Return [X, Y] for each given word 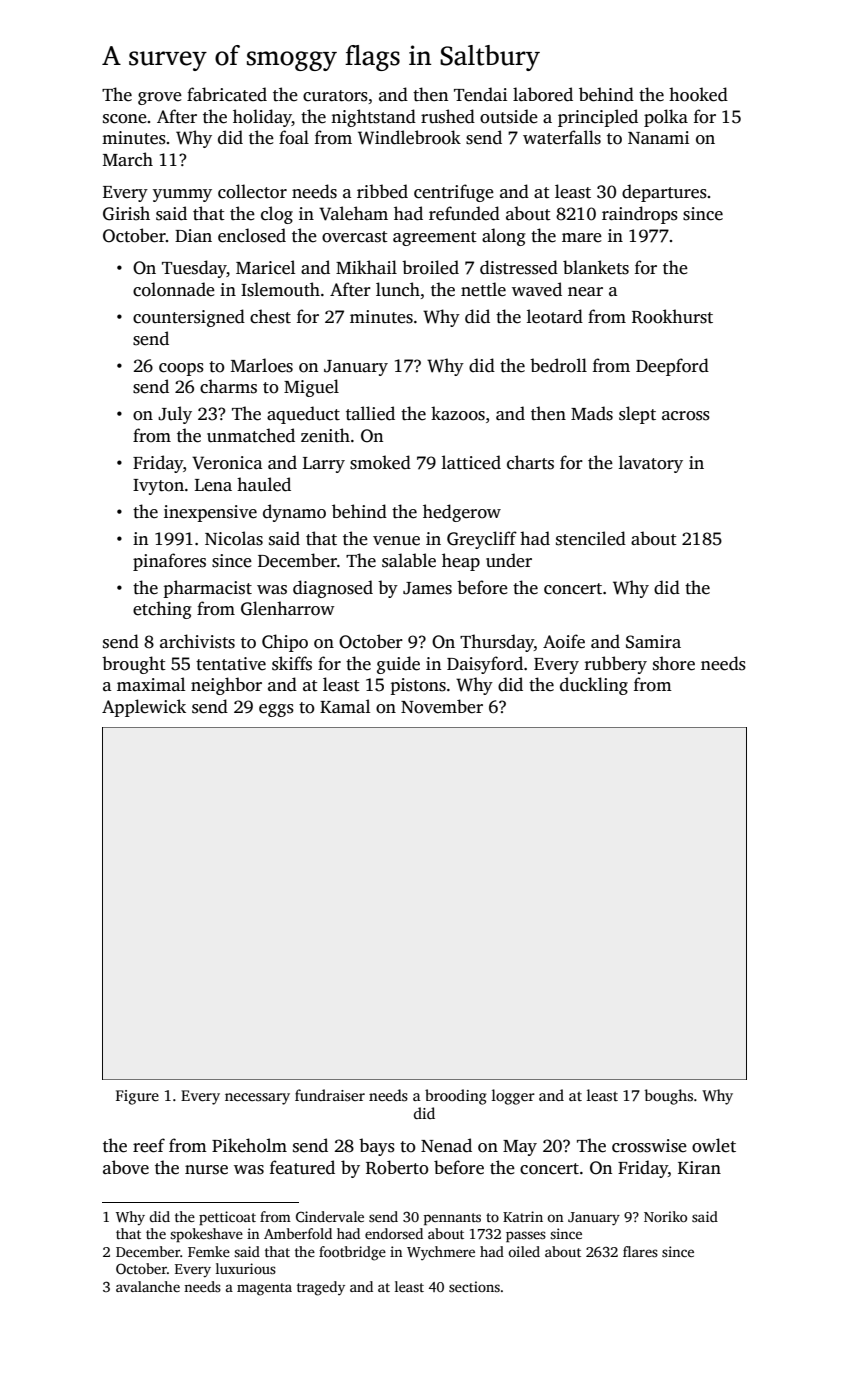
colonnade [174, 289]
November [442, 706]
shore [674, 663]
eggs [276, 710]
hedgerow [462, 513]
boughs [668, 1097]
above [126, 1167]
